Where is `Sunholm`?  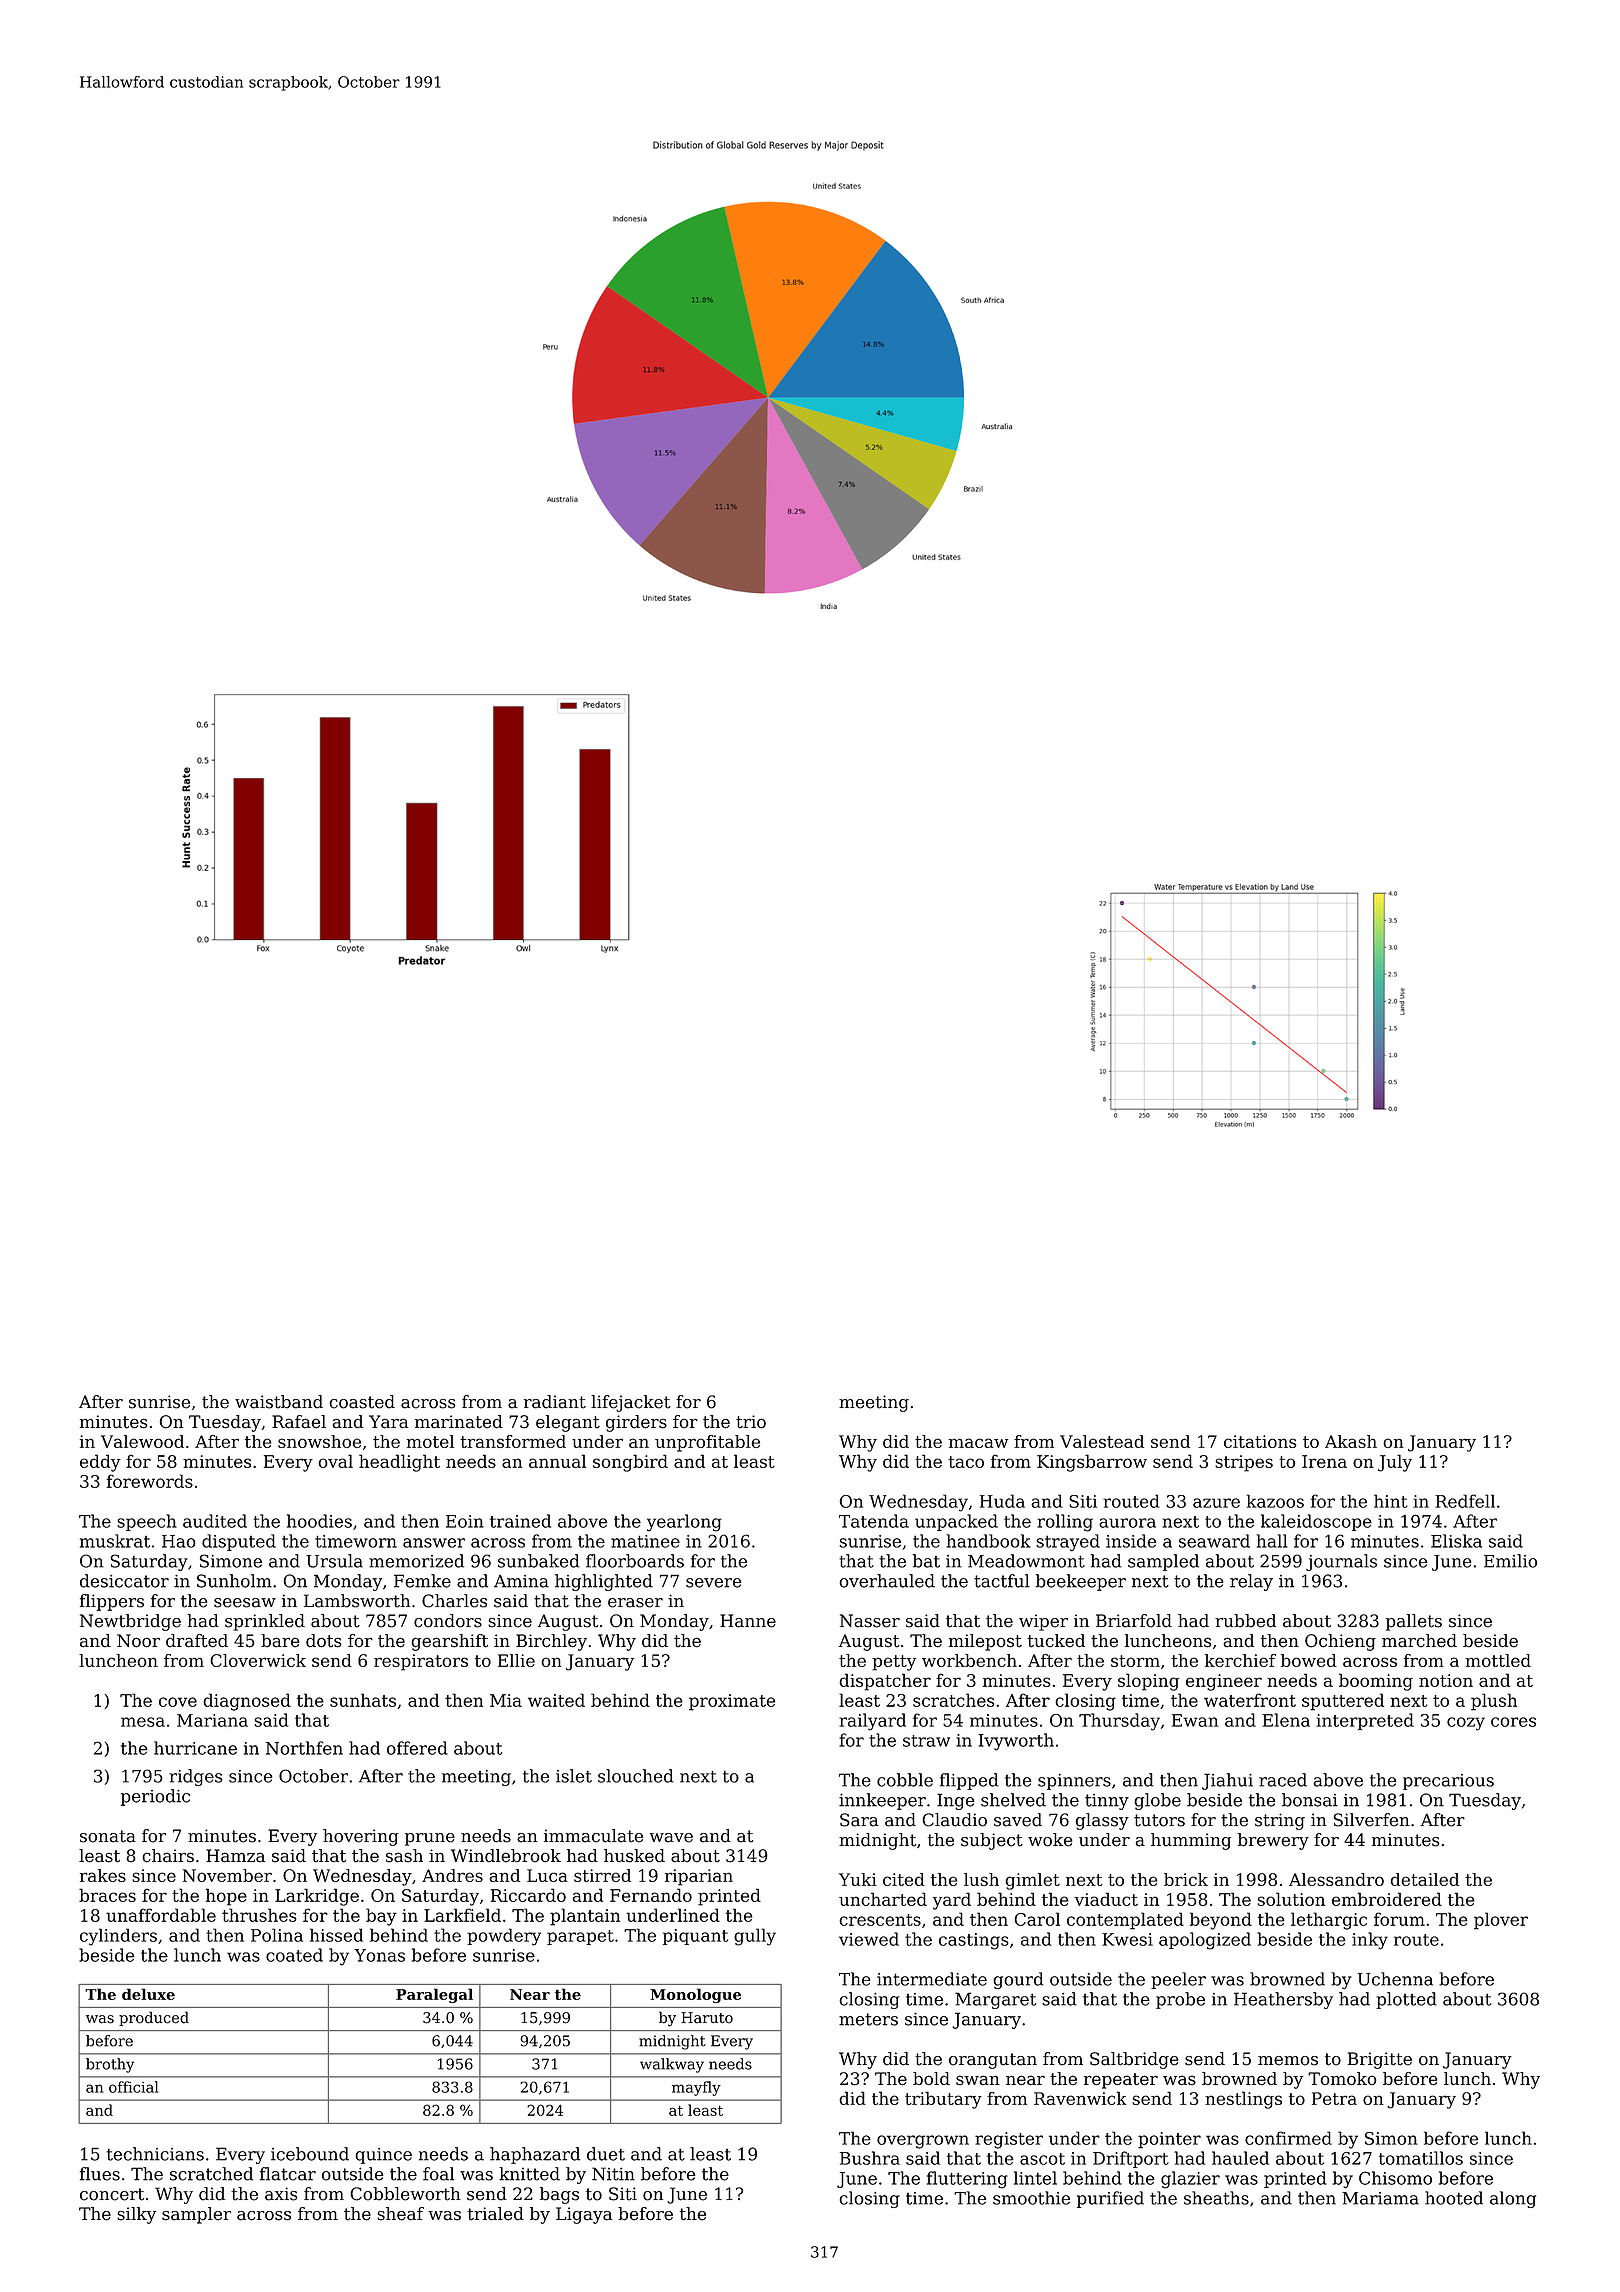 Sunholm is located at coordinates (234, 1581).
